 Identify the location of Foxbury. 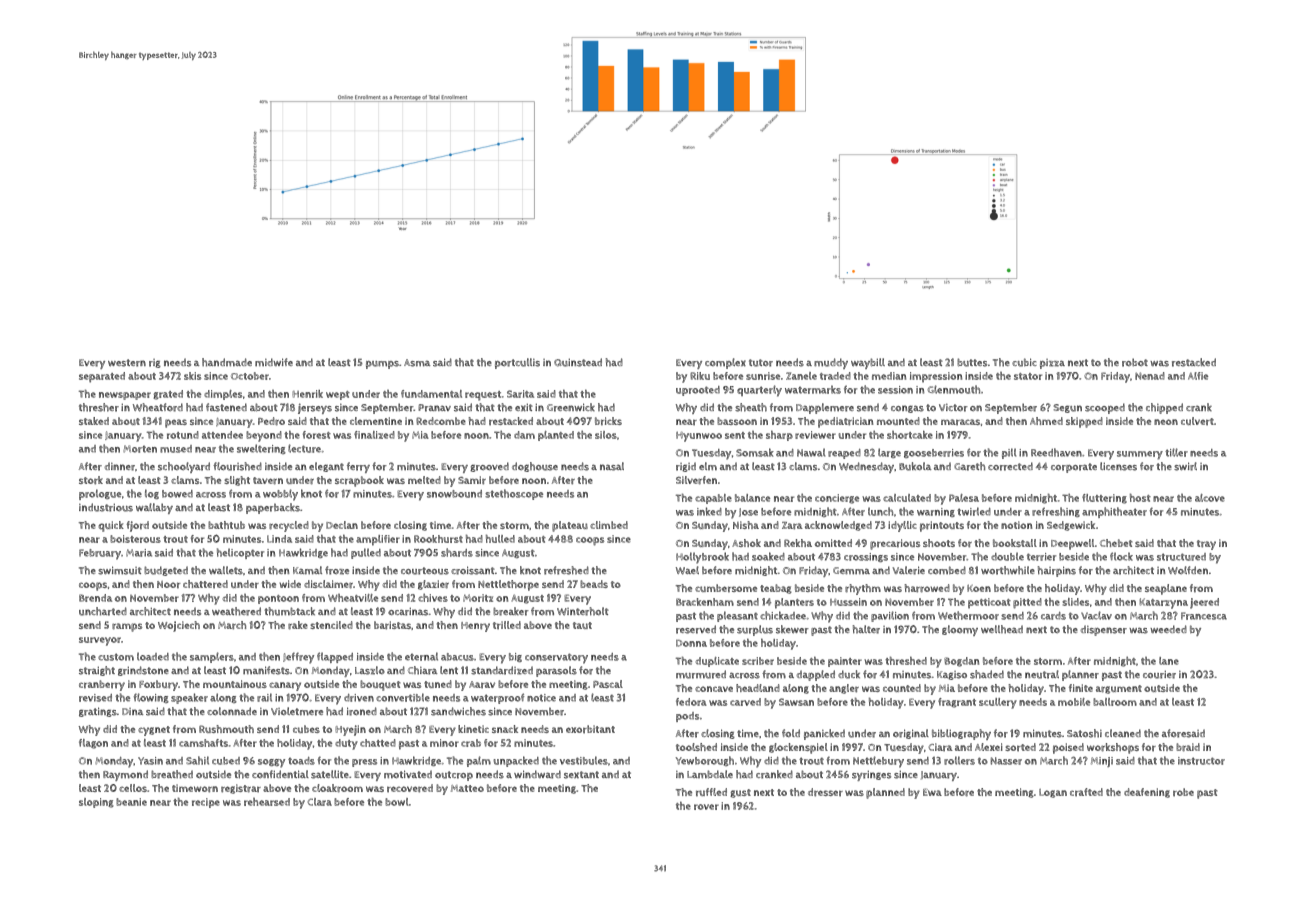
(158, 685).
